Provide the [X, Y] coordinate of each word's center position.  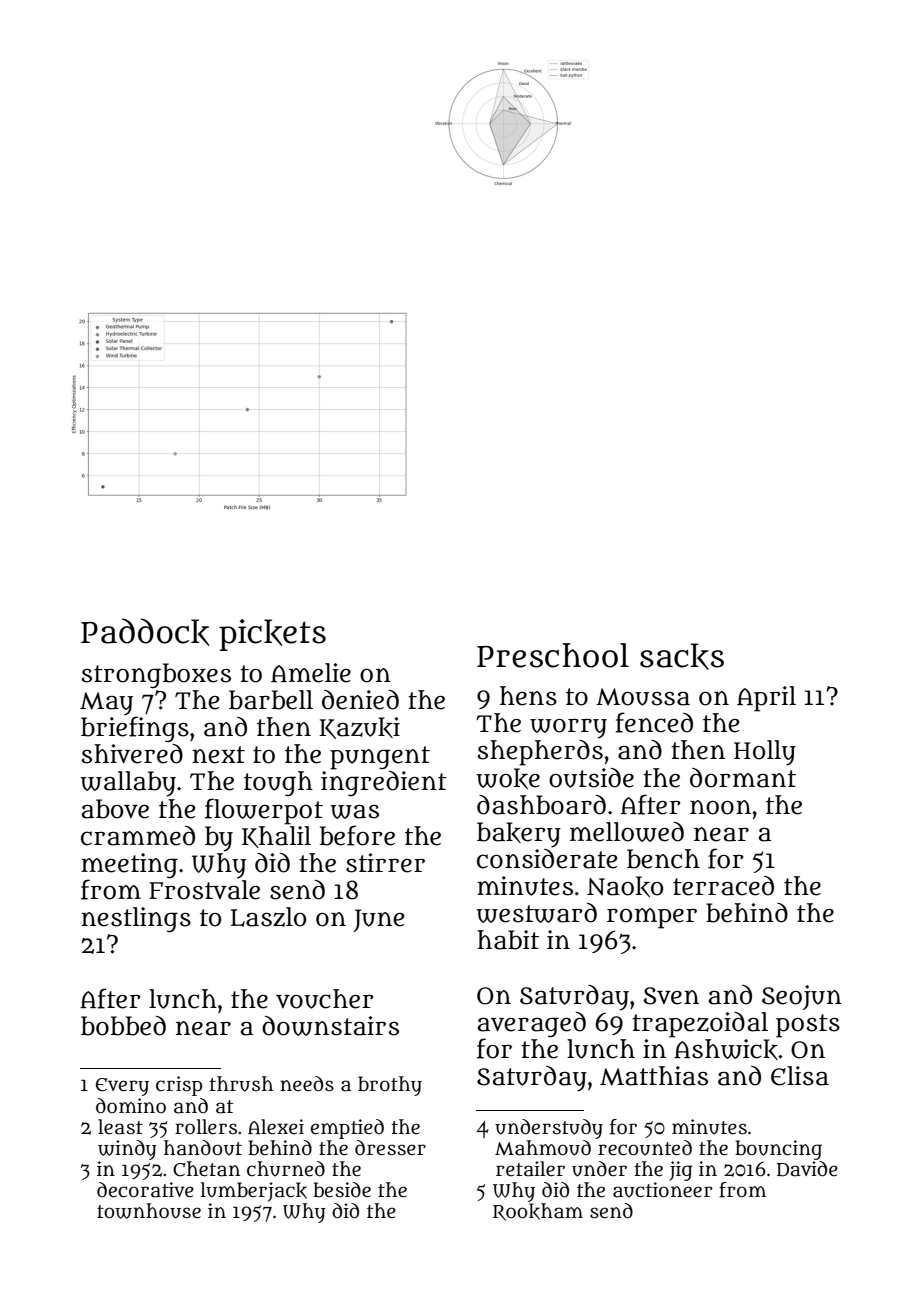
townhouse [149, 1211]
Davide [807, 1169]
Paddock [145, 632]
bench [663, 859]
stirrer [385, 863]
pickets [272, 635]
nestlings [136, 920]
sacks [682, 656]
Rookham [538, 1212]
